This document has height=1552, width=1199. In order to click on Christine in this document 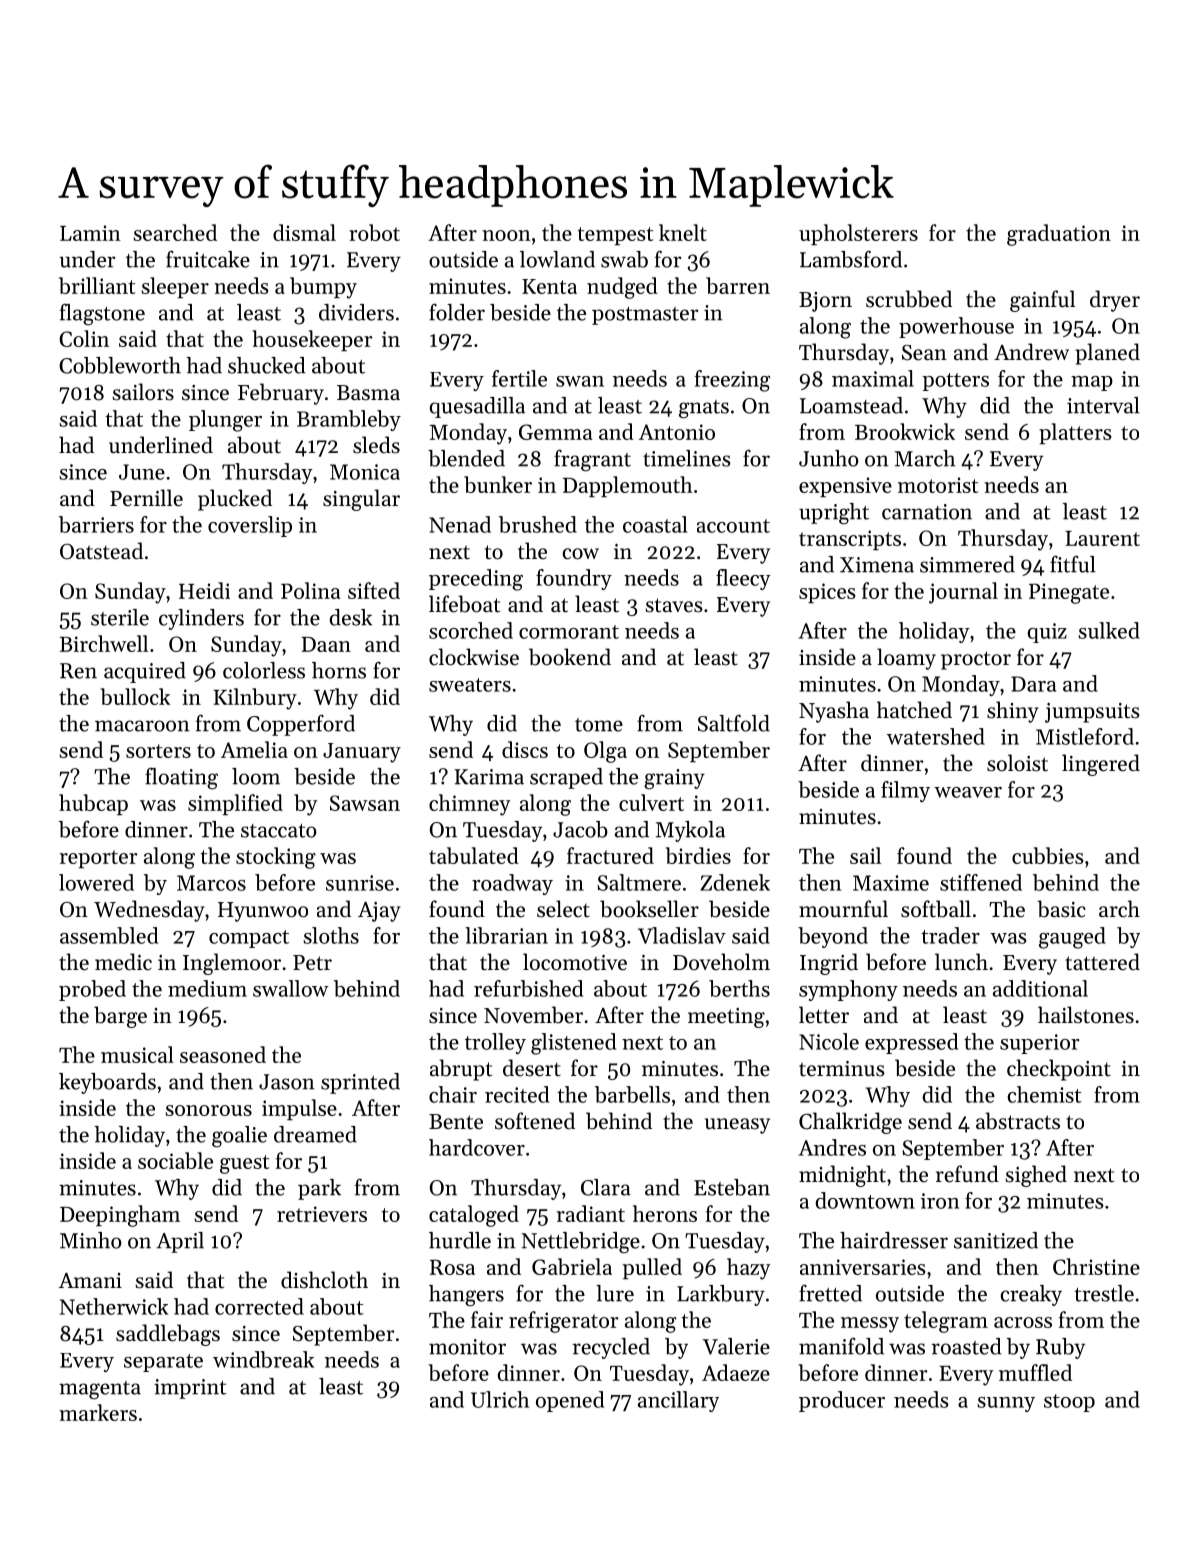, I will do `click(1096, 1266)`.
